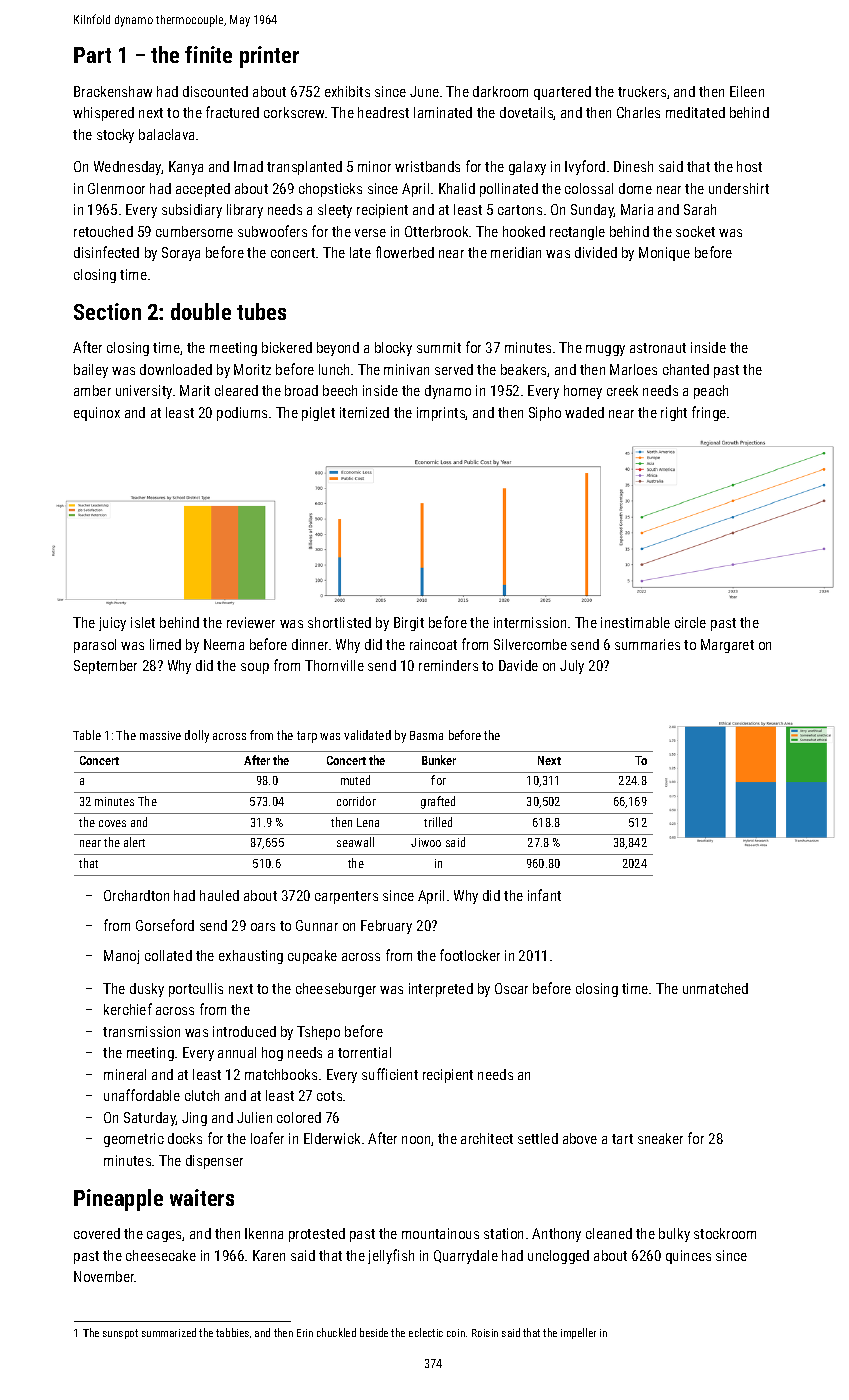 The width and height of the screenshot is (849, 1400). I want to click on above, so click(580, 1138).
